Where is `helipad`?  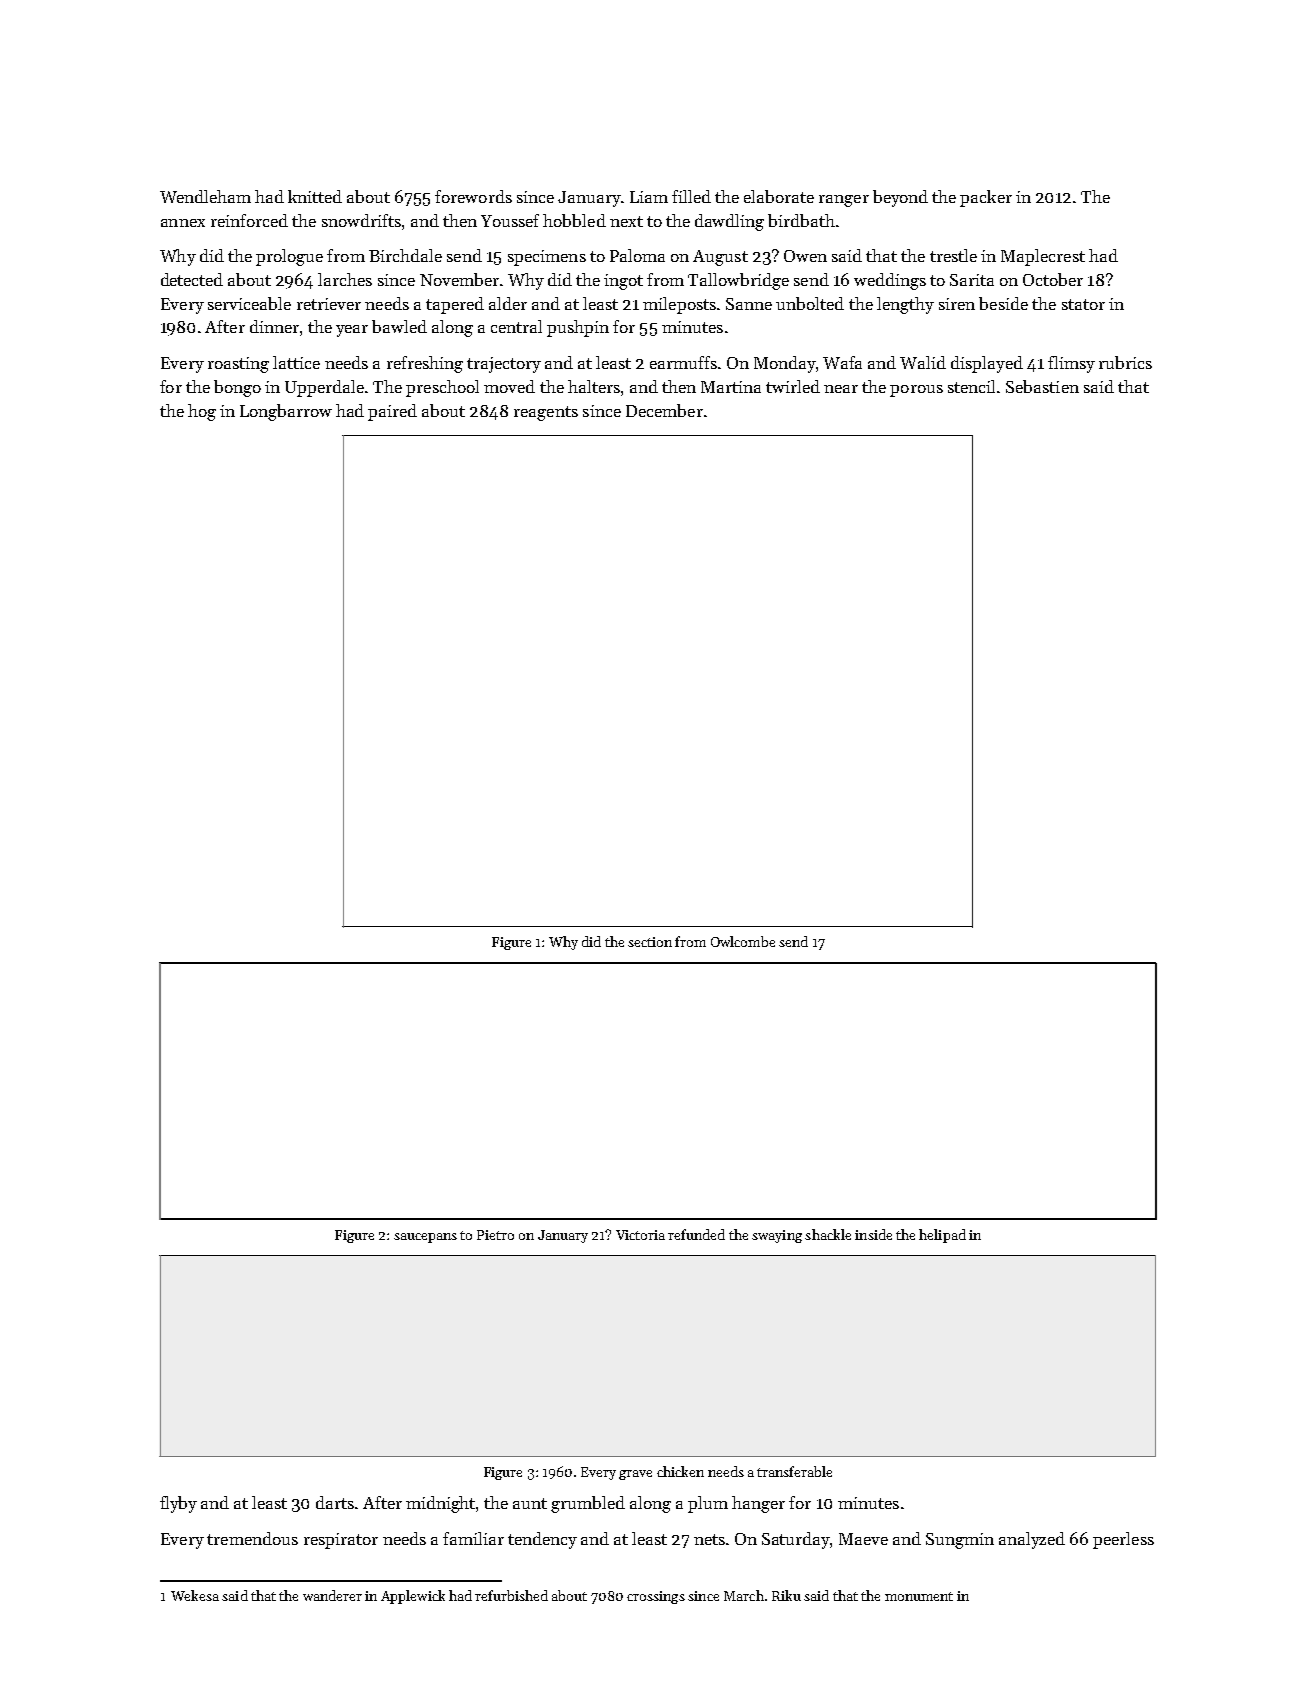
helipad is located at coordinates (942, 1236).
